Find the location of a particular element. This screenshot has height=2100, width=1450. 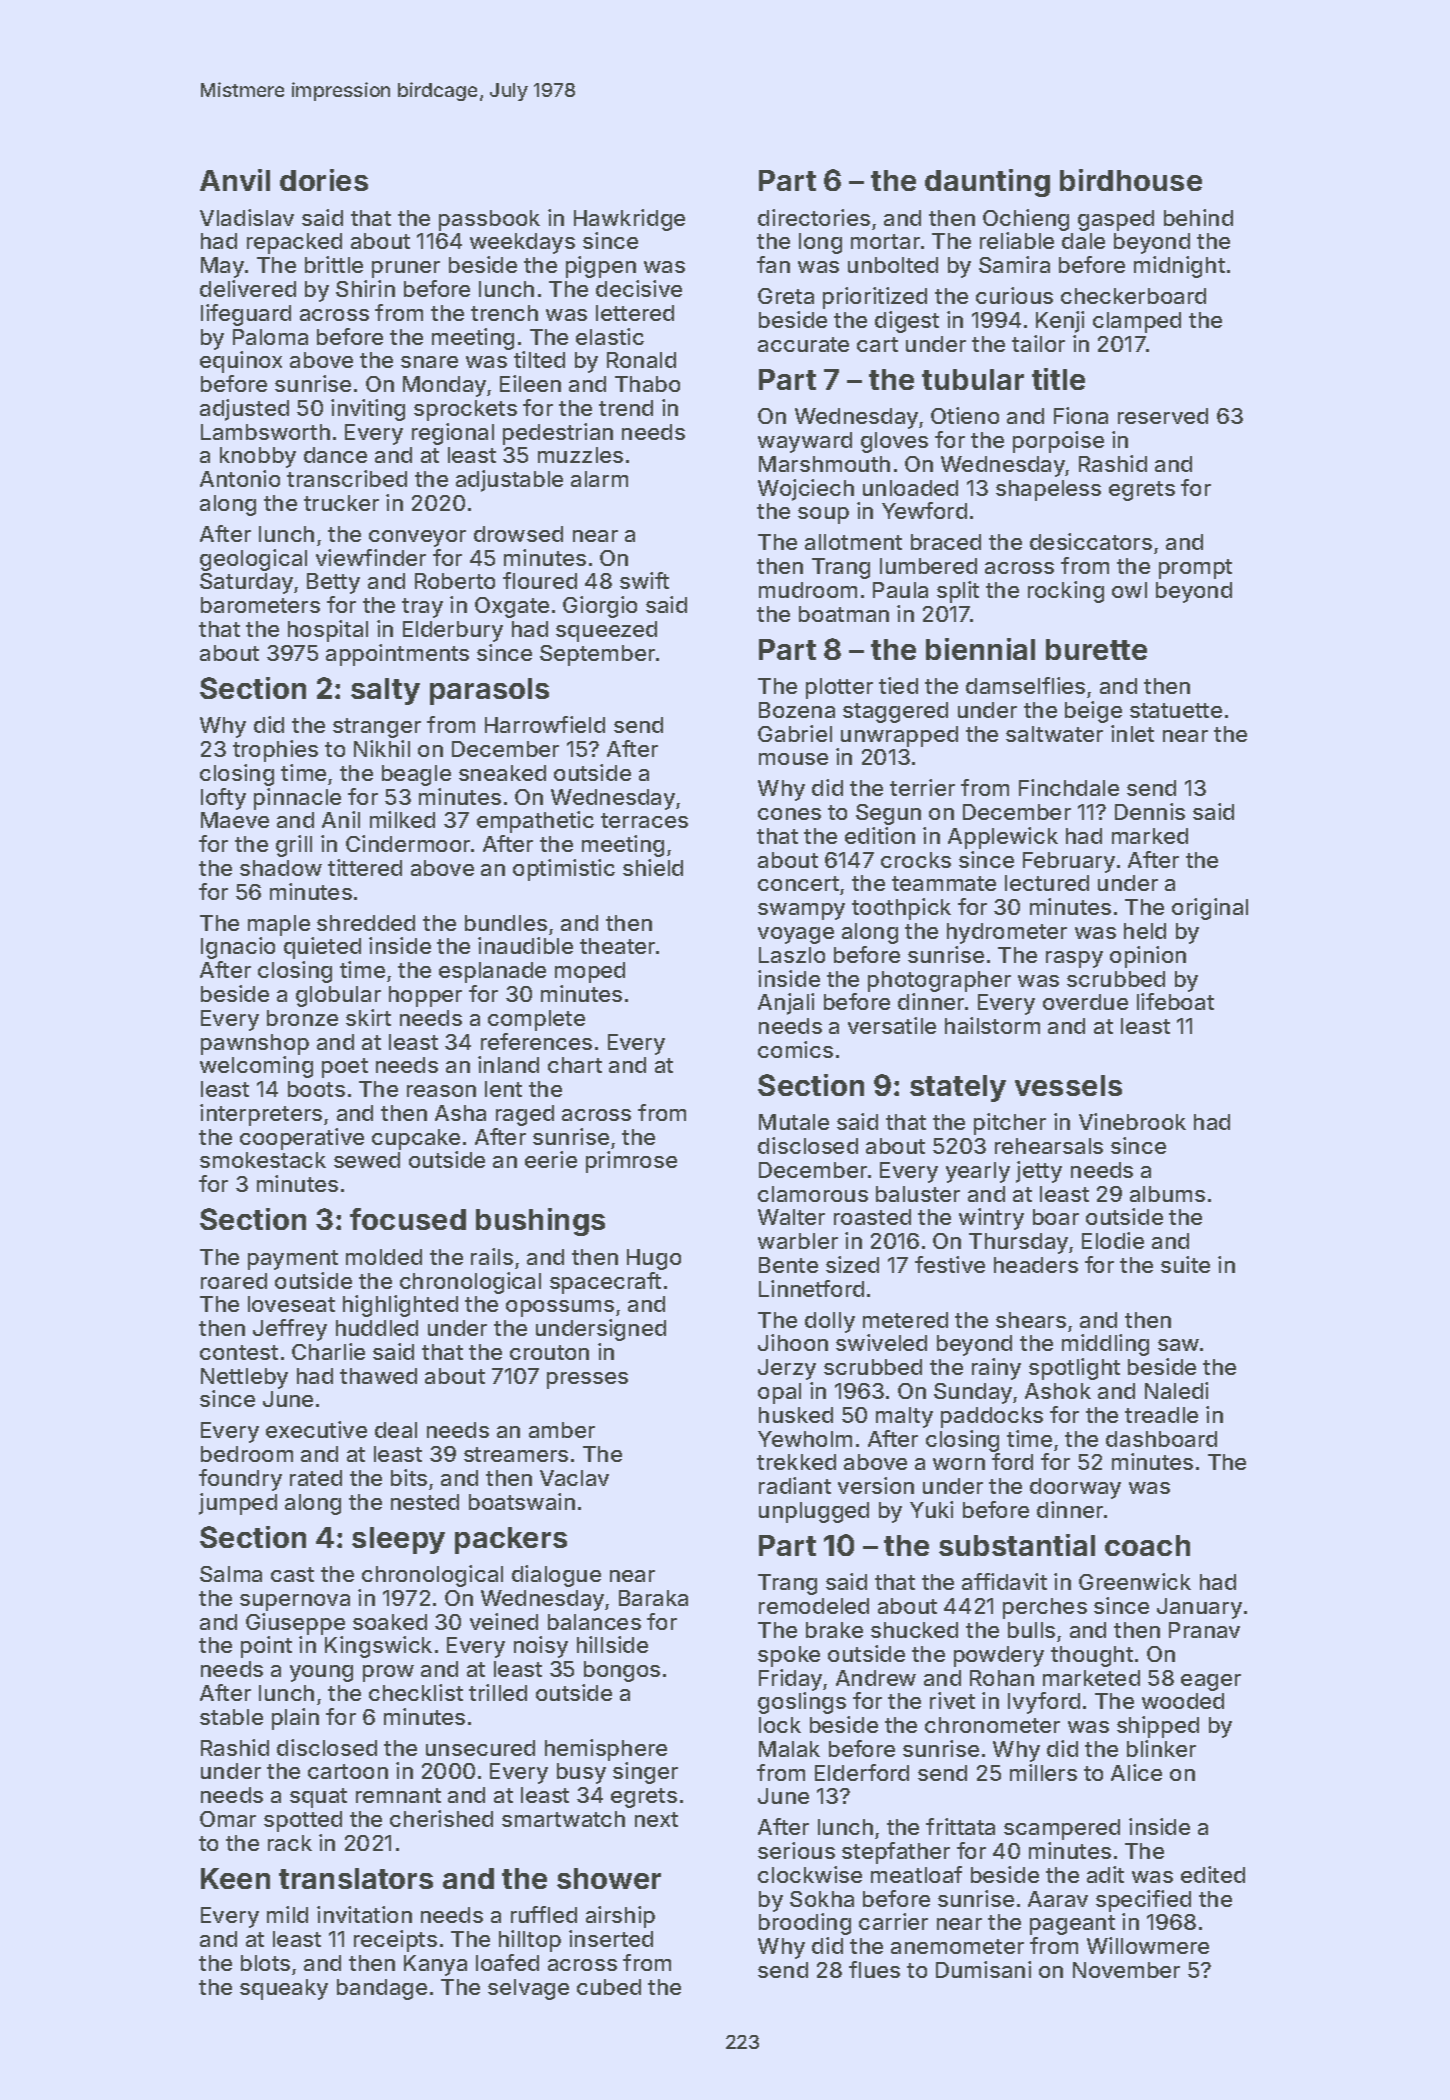

lifeboat is located at coordinates (1175, 1001).
